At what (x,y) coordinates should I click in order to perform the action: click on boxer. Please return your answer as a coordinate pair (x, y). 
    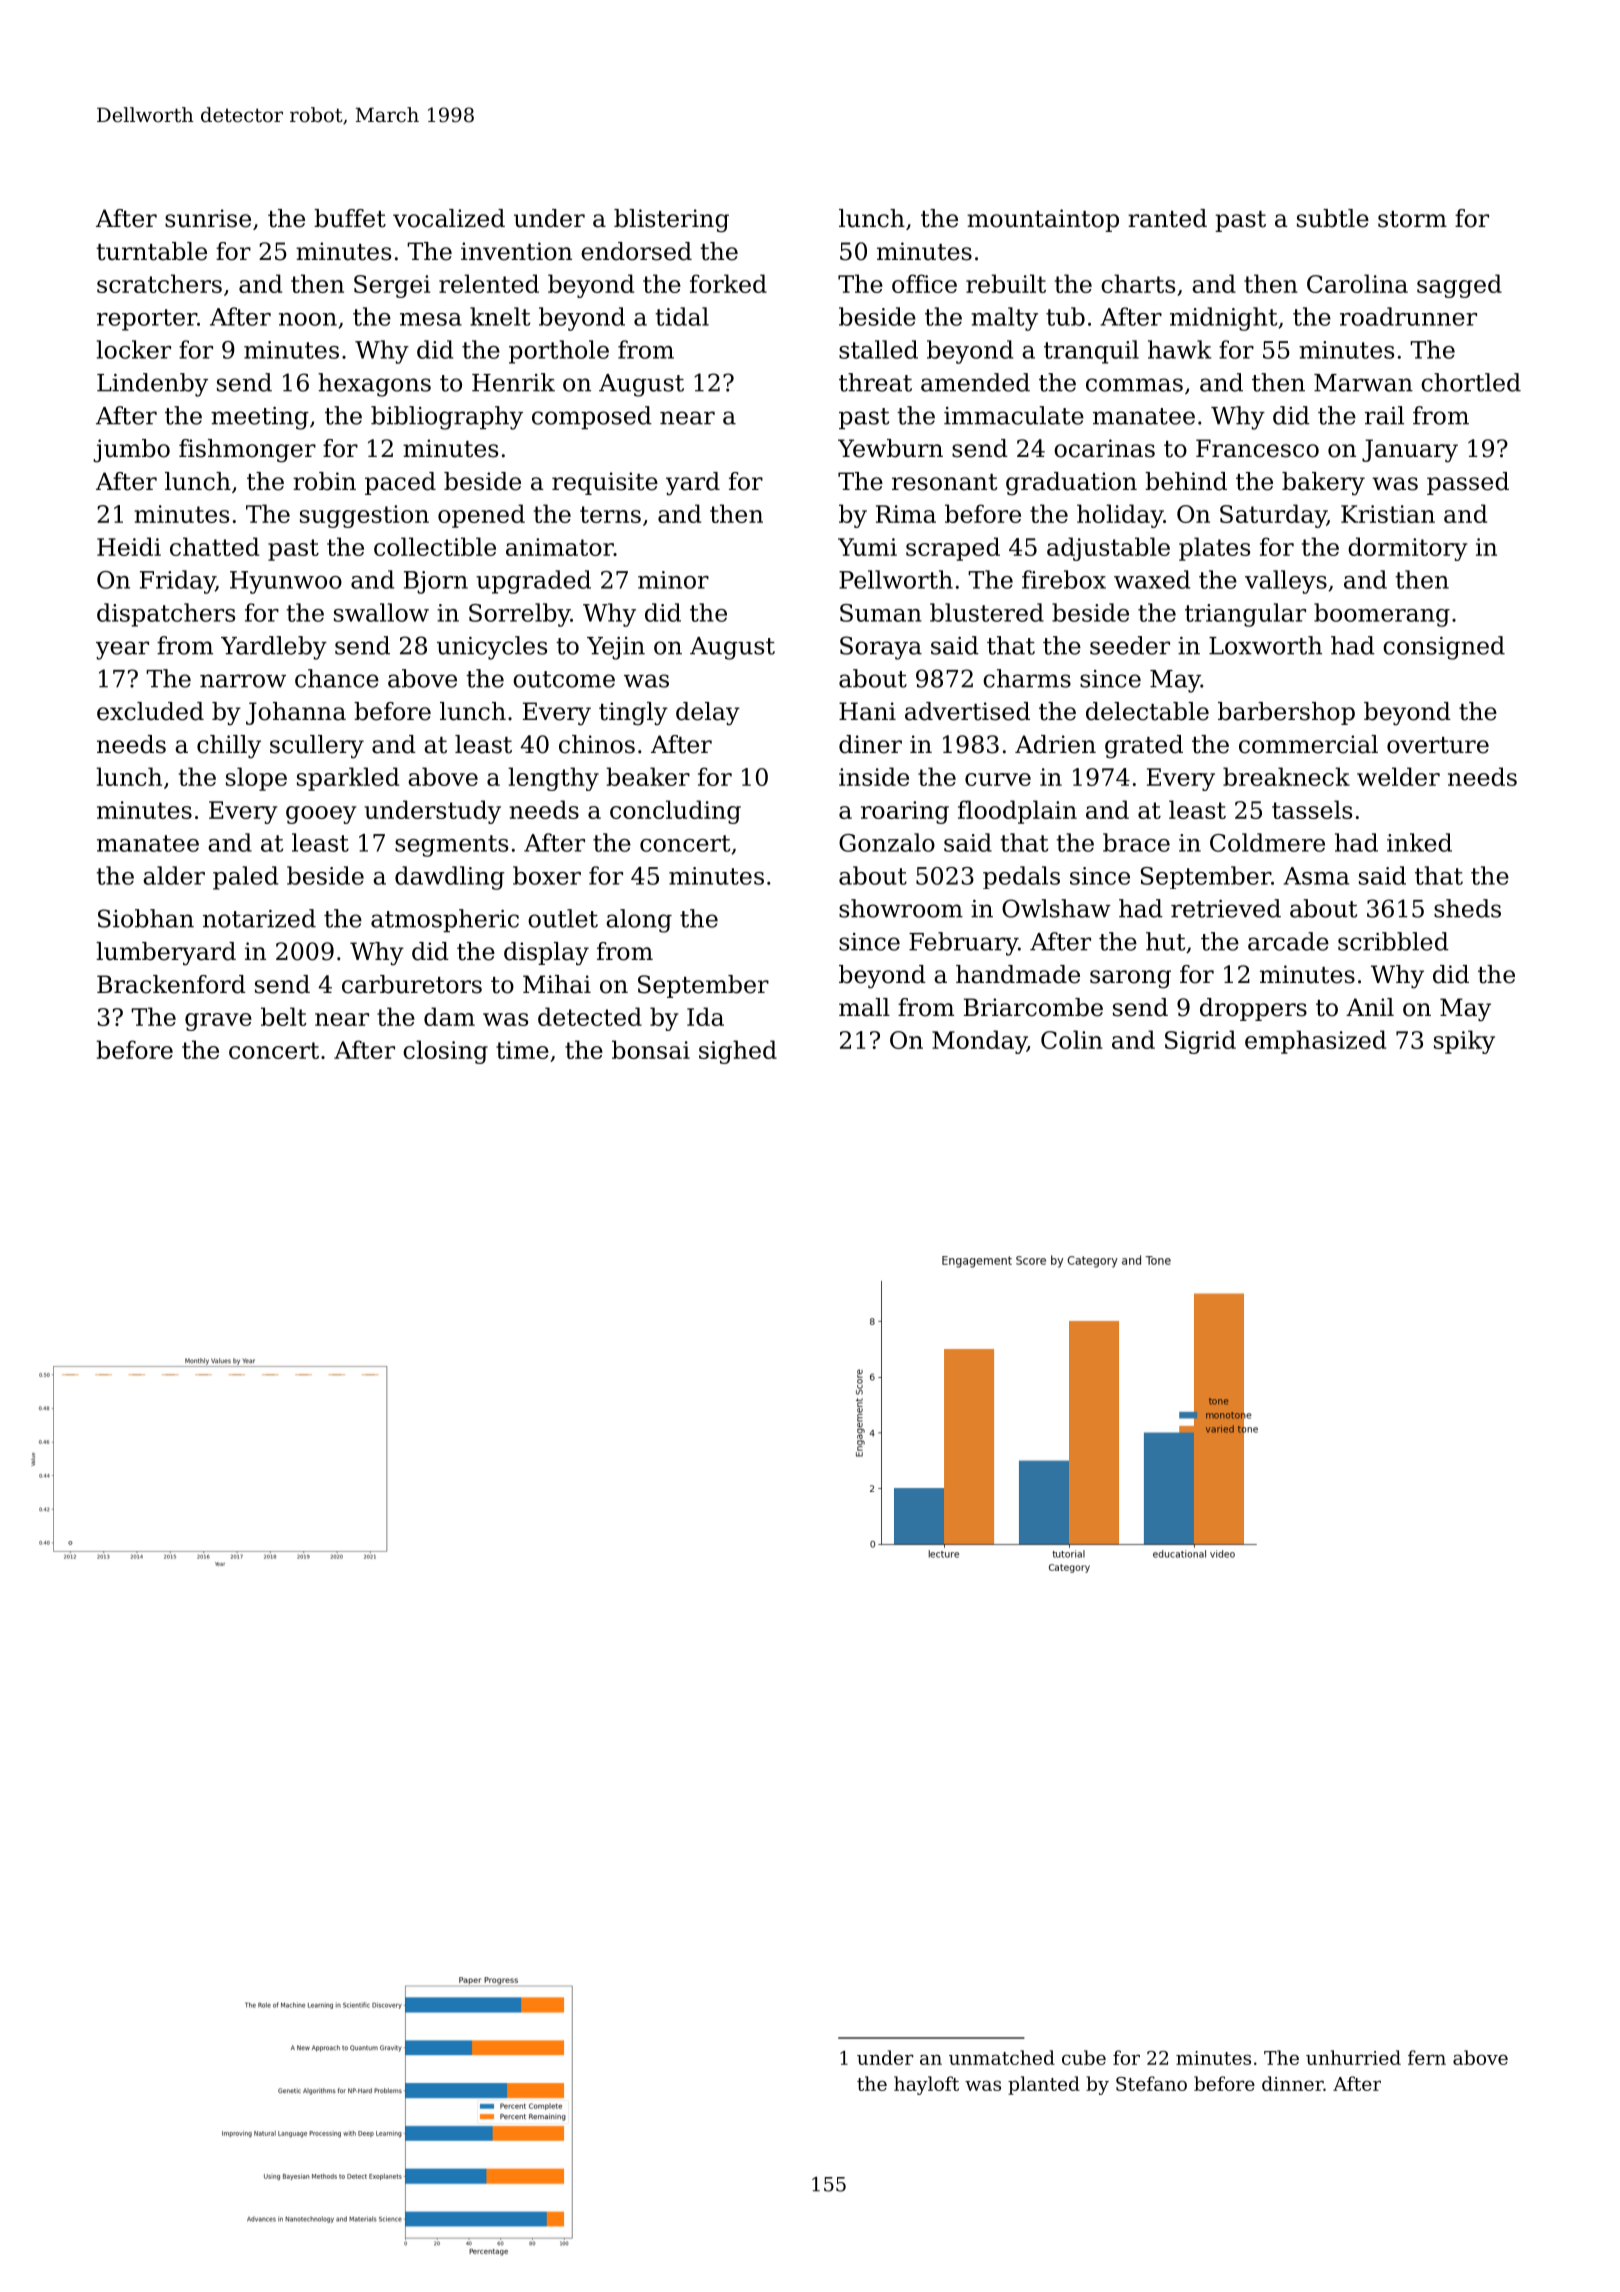
    Looking at the image, I should click on (547, 875).
